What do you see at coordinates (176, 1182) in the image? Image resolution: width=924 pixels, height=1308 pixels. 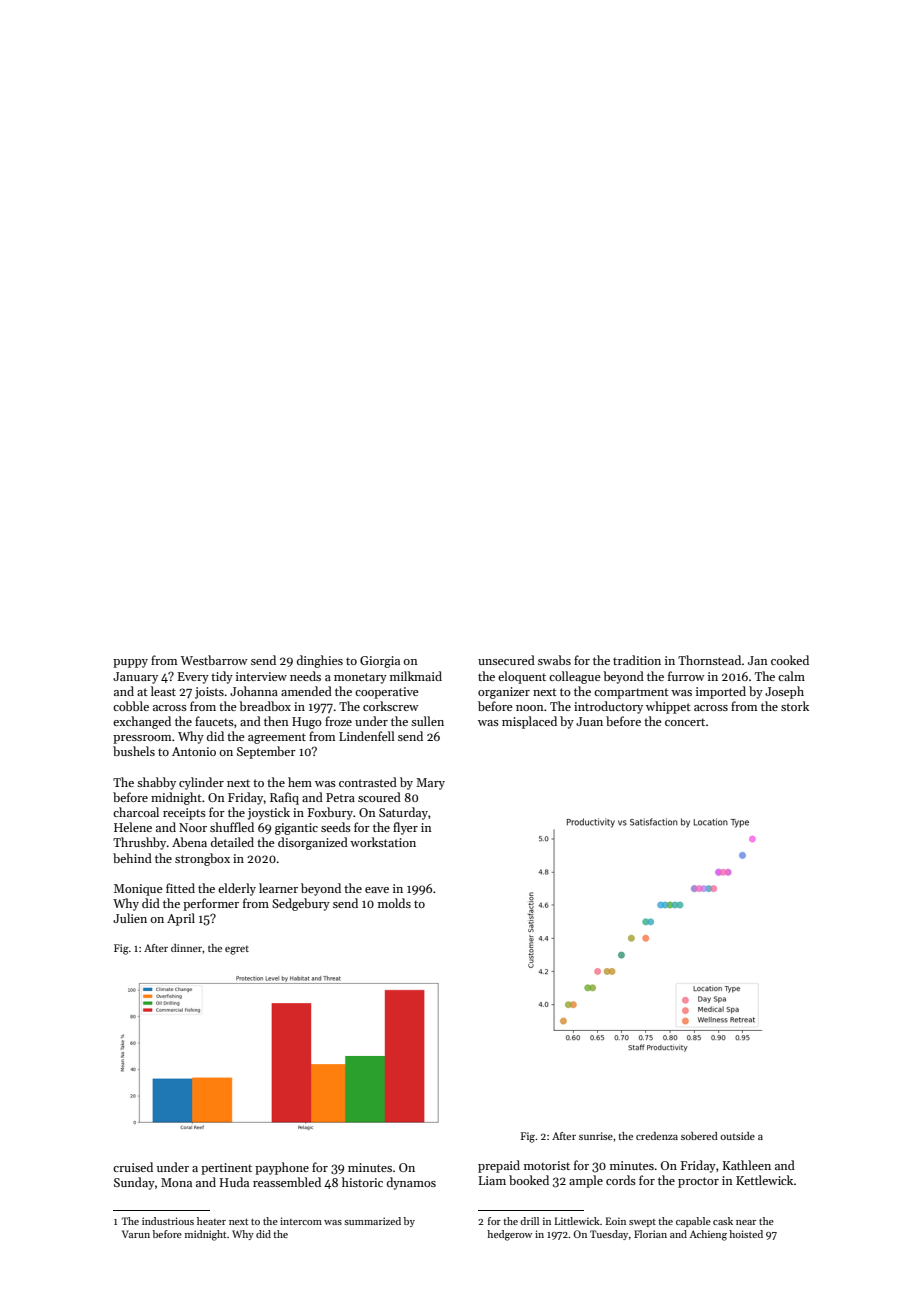 I see `Mona` at bounding box center [176, 1182].
